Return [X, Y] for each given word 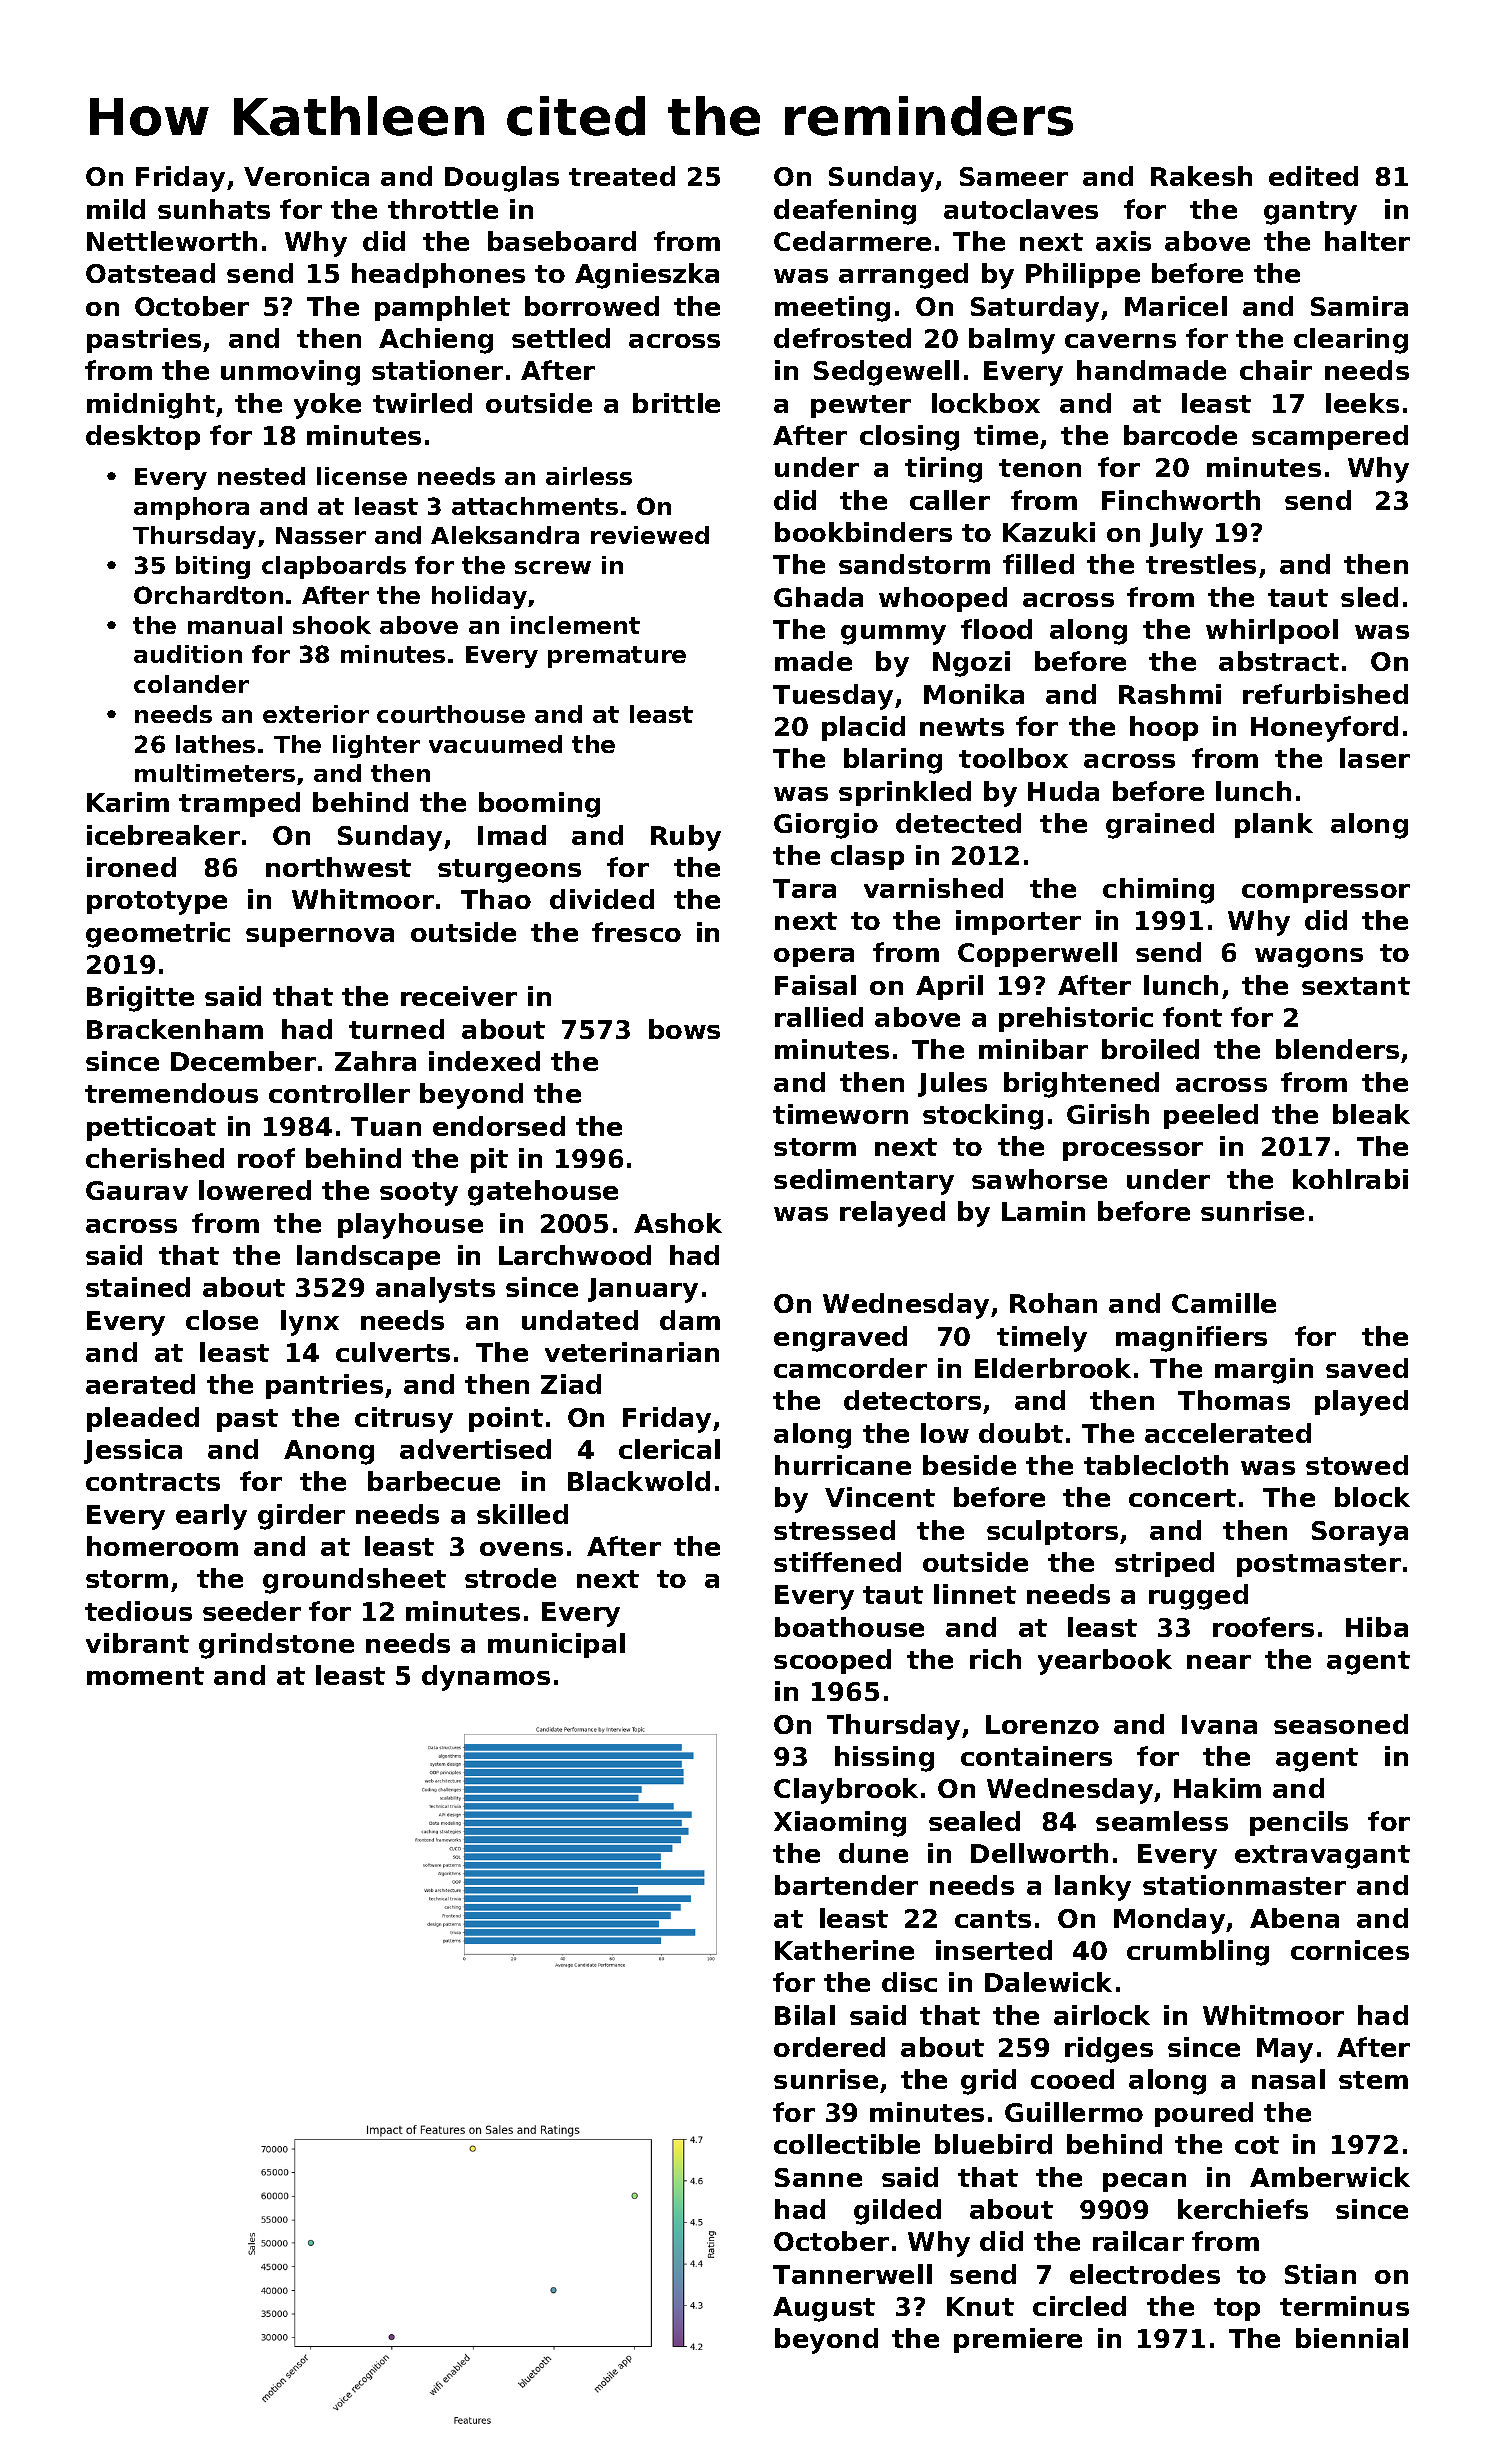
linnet [975, 1594]
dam [690, 1320]
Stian [1320, 2274]
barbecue [434, 1481]
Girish [1108, 1114]
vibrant [137, 1643]
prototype [157, 903]
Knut [980, 2306]
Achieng [436, 341]
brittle [676, 403]
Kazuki [1049, 532]
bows [684, 1029]
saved [1367, 1368]
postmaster [1319, 1565]
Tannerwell [852, 2274]
